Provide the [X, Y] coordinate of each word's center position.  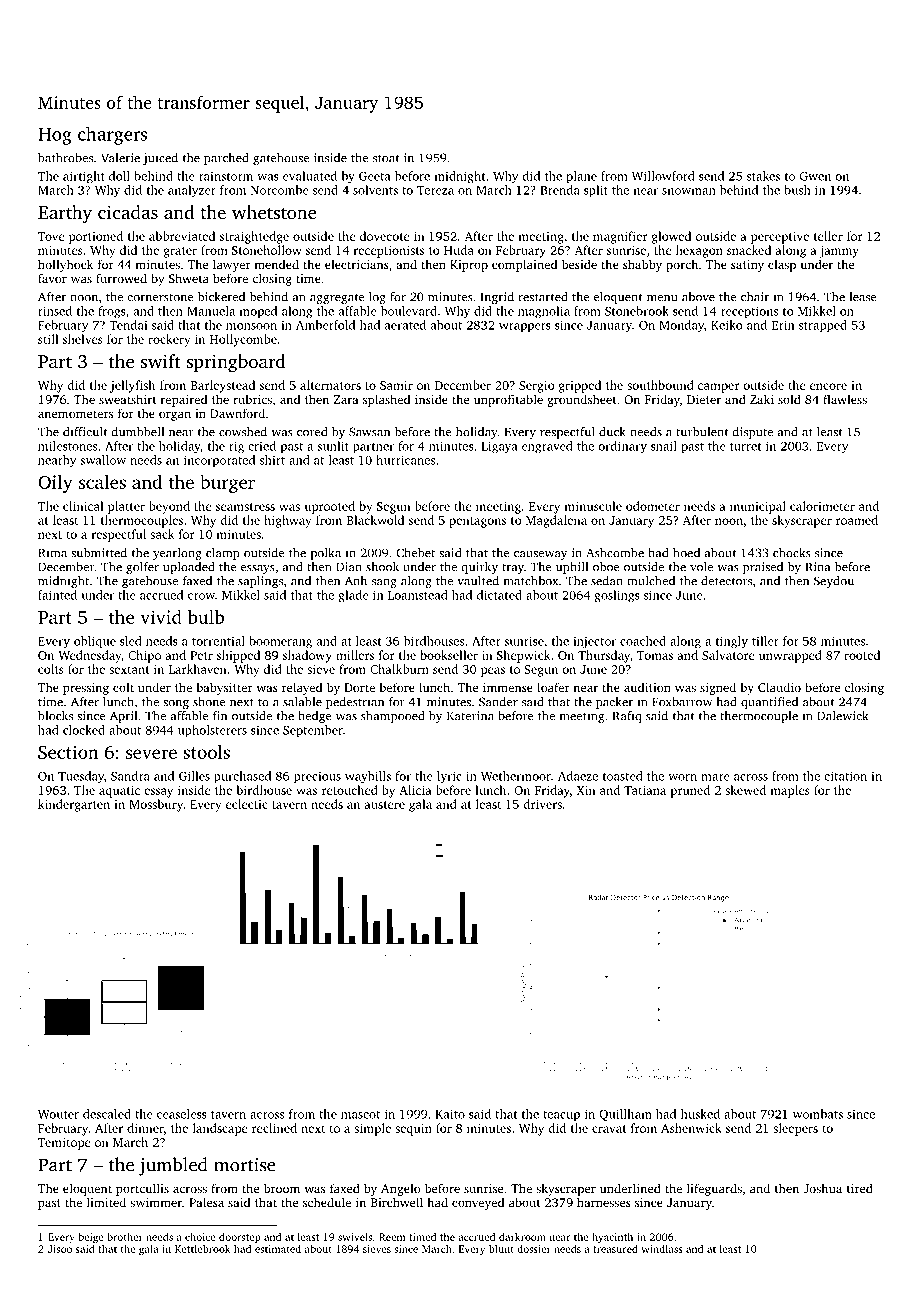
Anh [356, 581]
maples [790, 791]
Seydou [834, 582]
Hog [55, 136]
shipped [238, 656]
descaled [107, 1114]
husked [700, 1114]
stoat [386, 158]
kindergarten [74, 805]
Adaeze [578, 776]
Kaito [450, 1114]
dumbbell [137, 432]
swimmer [156, 1202]
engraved [547, 447]
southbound [660, 385]
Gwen [815, 176]
